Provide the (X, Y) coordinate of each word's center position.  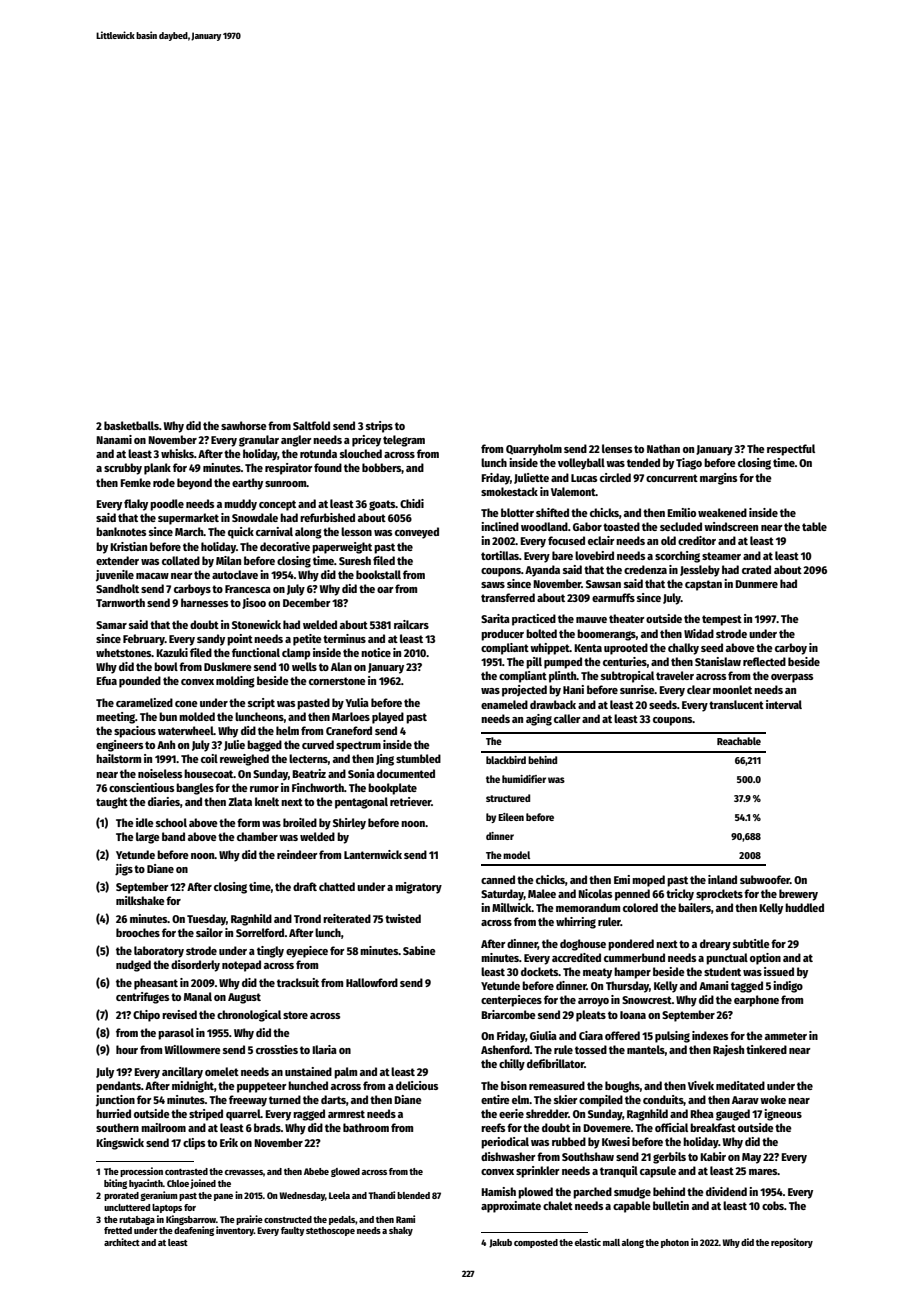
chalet (558, 1205)
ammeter (786, 1036)
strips (379, 427)
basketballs (131, 425)
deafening (194, 1231)
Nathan (663, 448)
